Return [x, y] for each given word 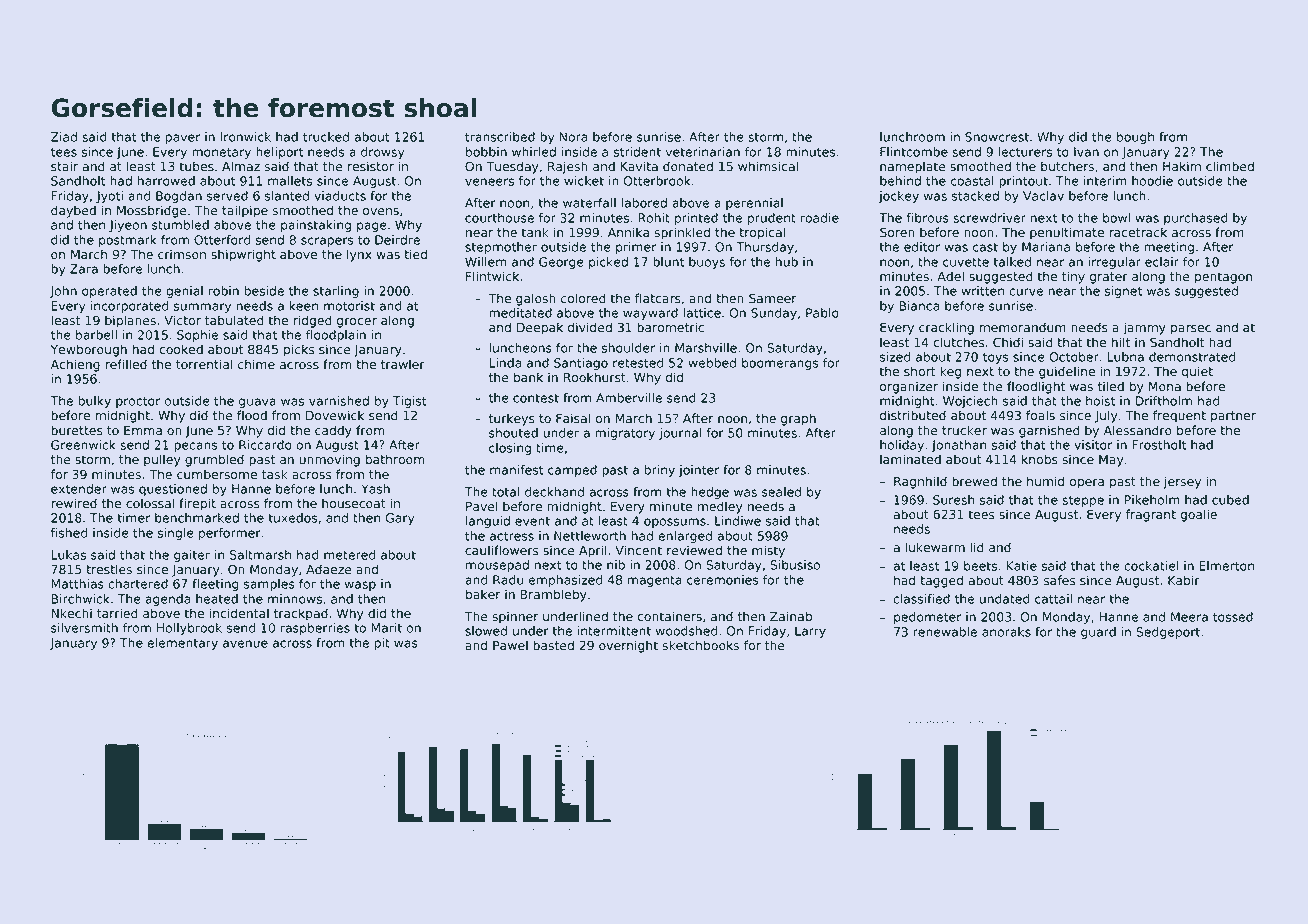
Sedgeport [1168, 633]
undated [1005, 599]
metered [349, 555]
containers [669, 616]
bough [1135, 138]
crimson [182, 254]
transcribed [500, 137]
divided [590, 327]
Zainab [791, 616]
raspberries [315, 629]
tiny [1073, 277]
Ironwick [245, 137]
